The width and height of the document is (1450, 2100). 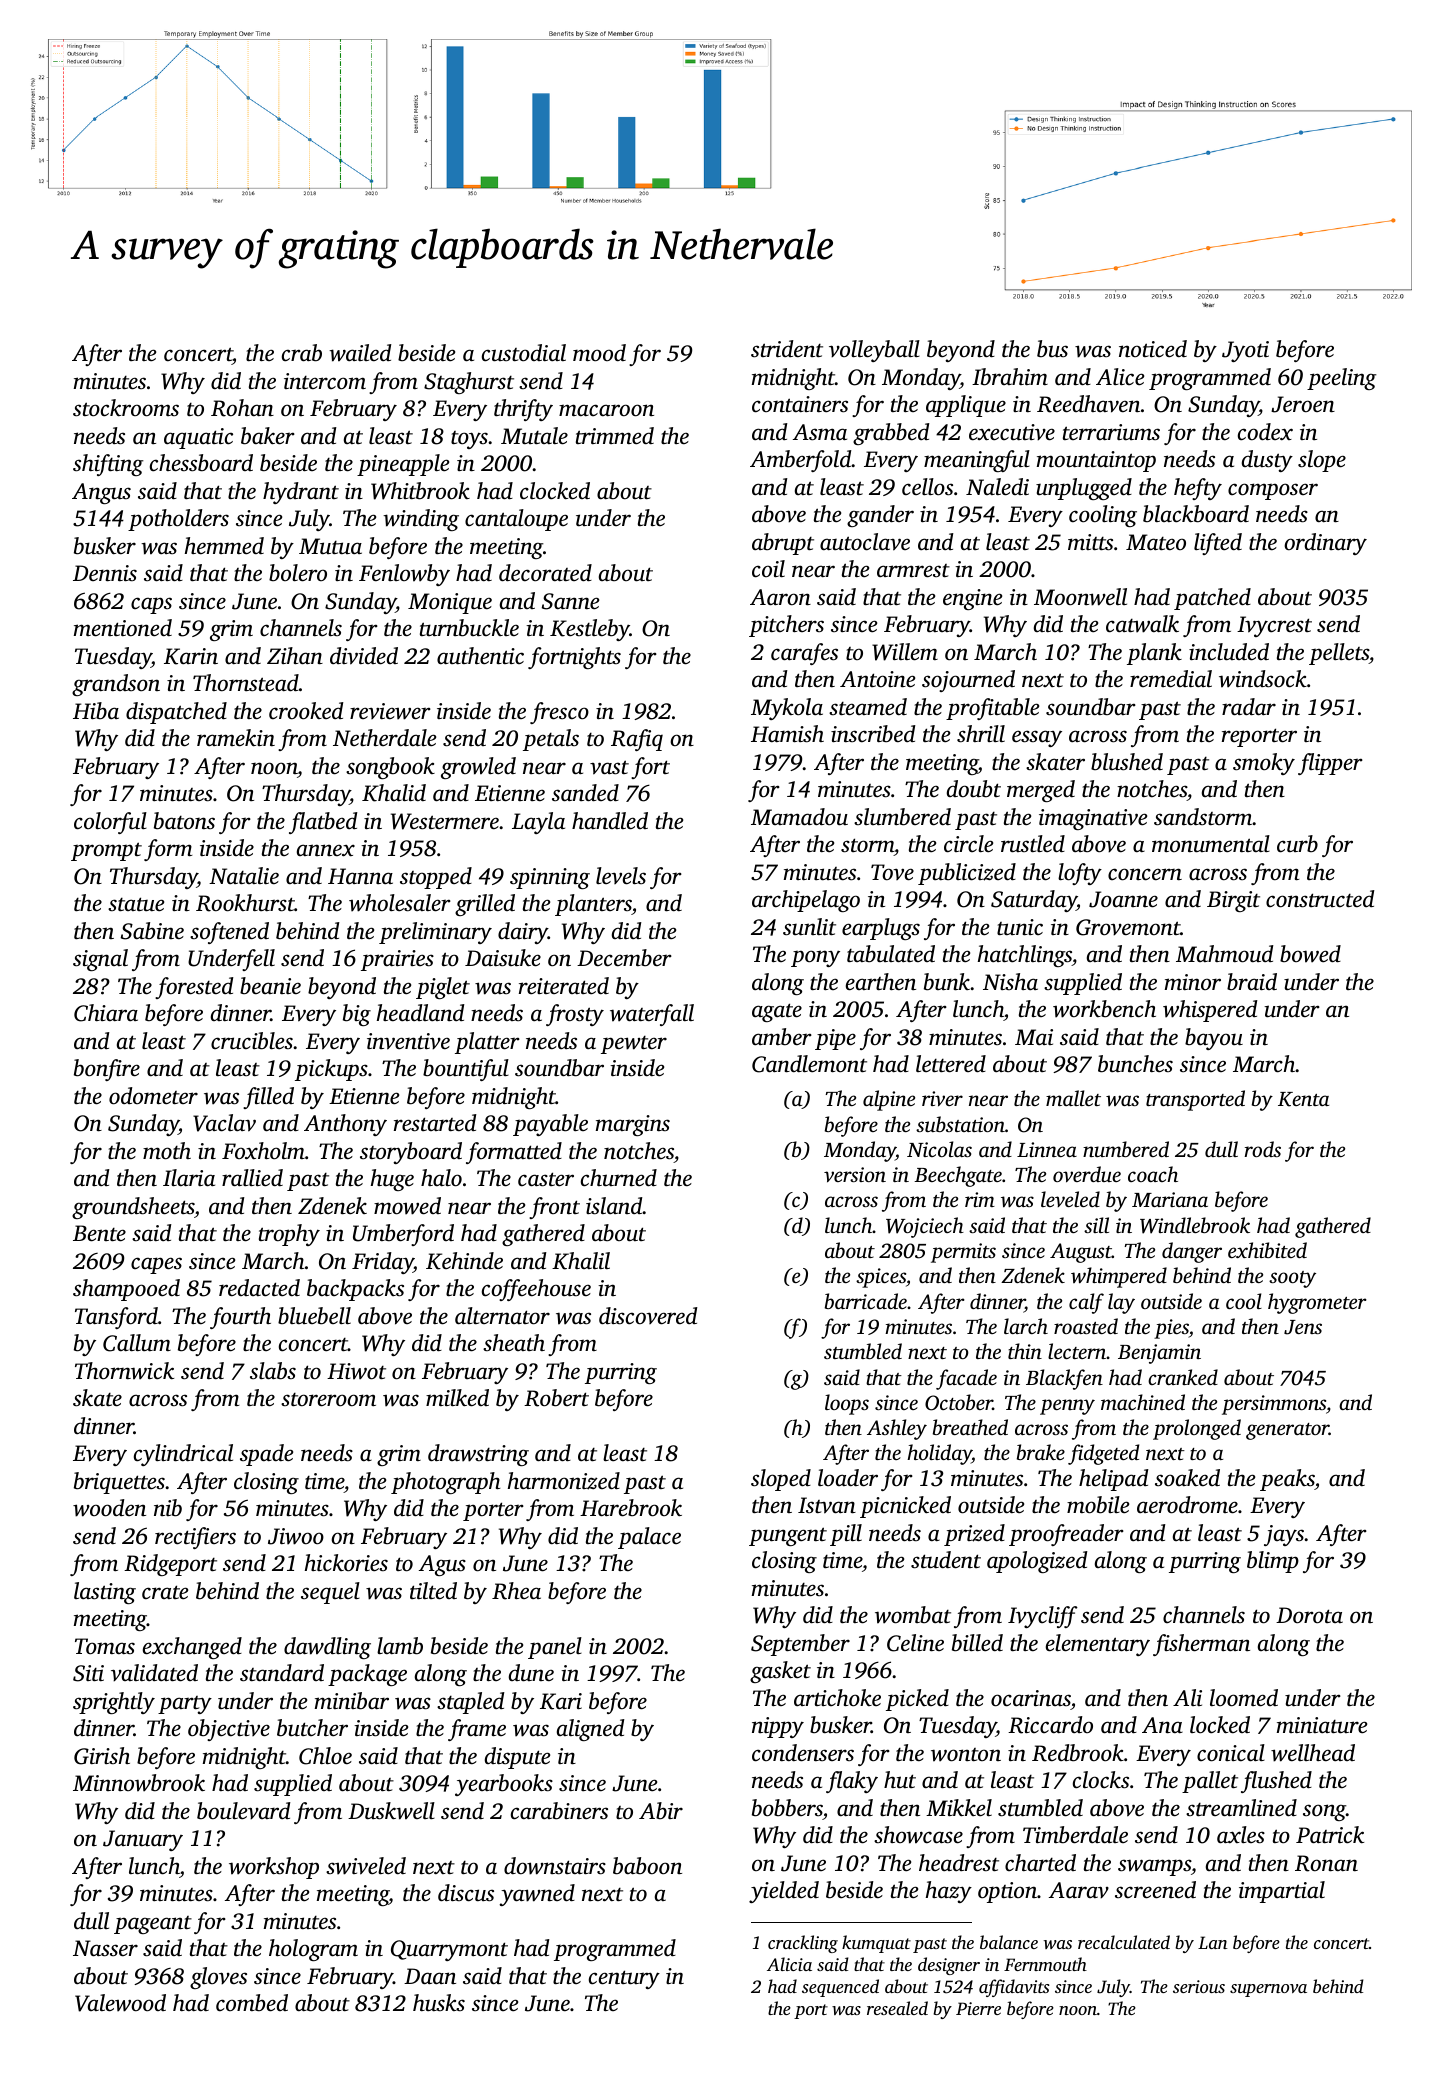 What do you see at coordinates (874, 351) in the document?
I see `volleyball` at bounding box center [874, 351].
